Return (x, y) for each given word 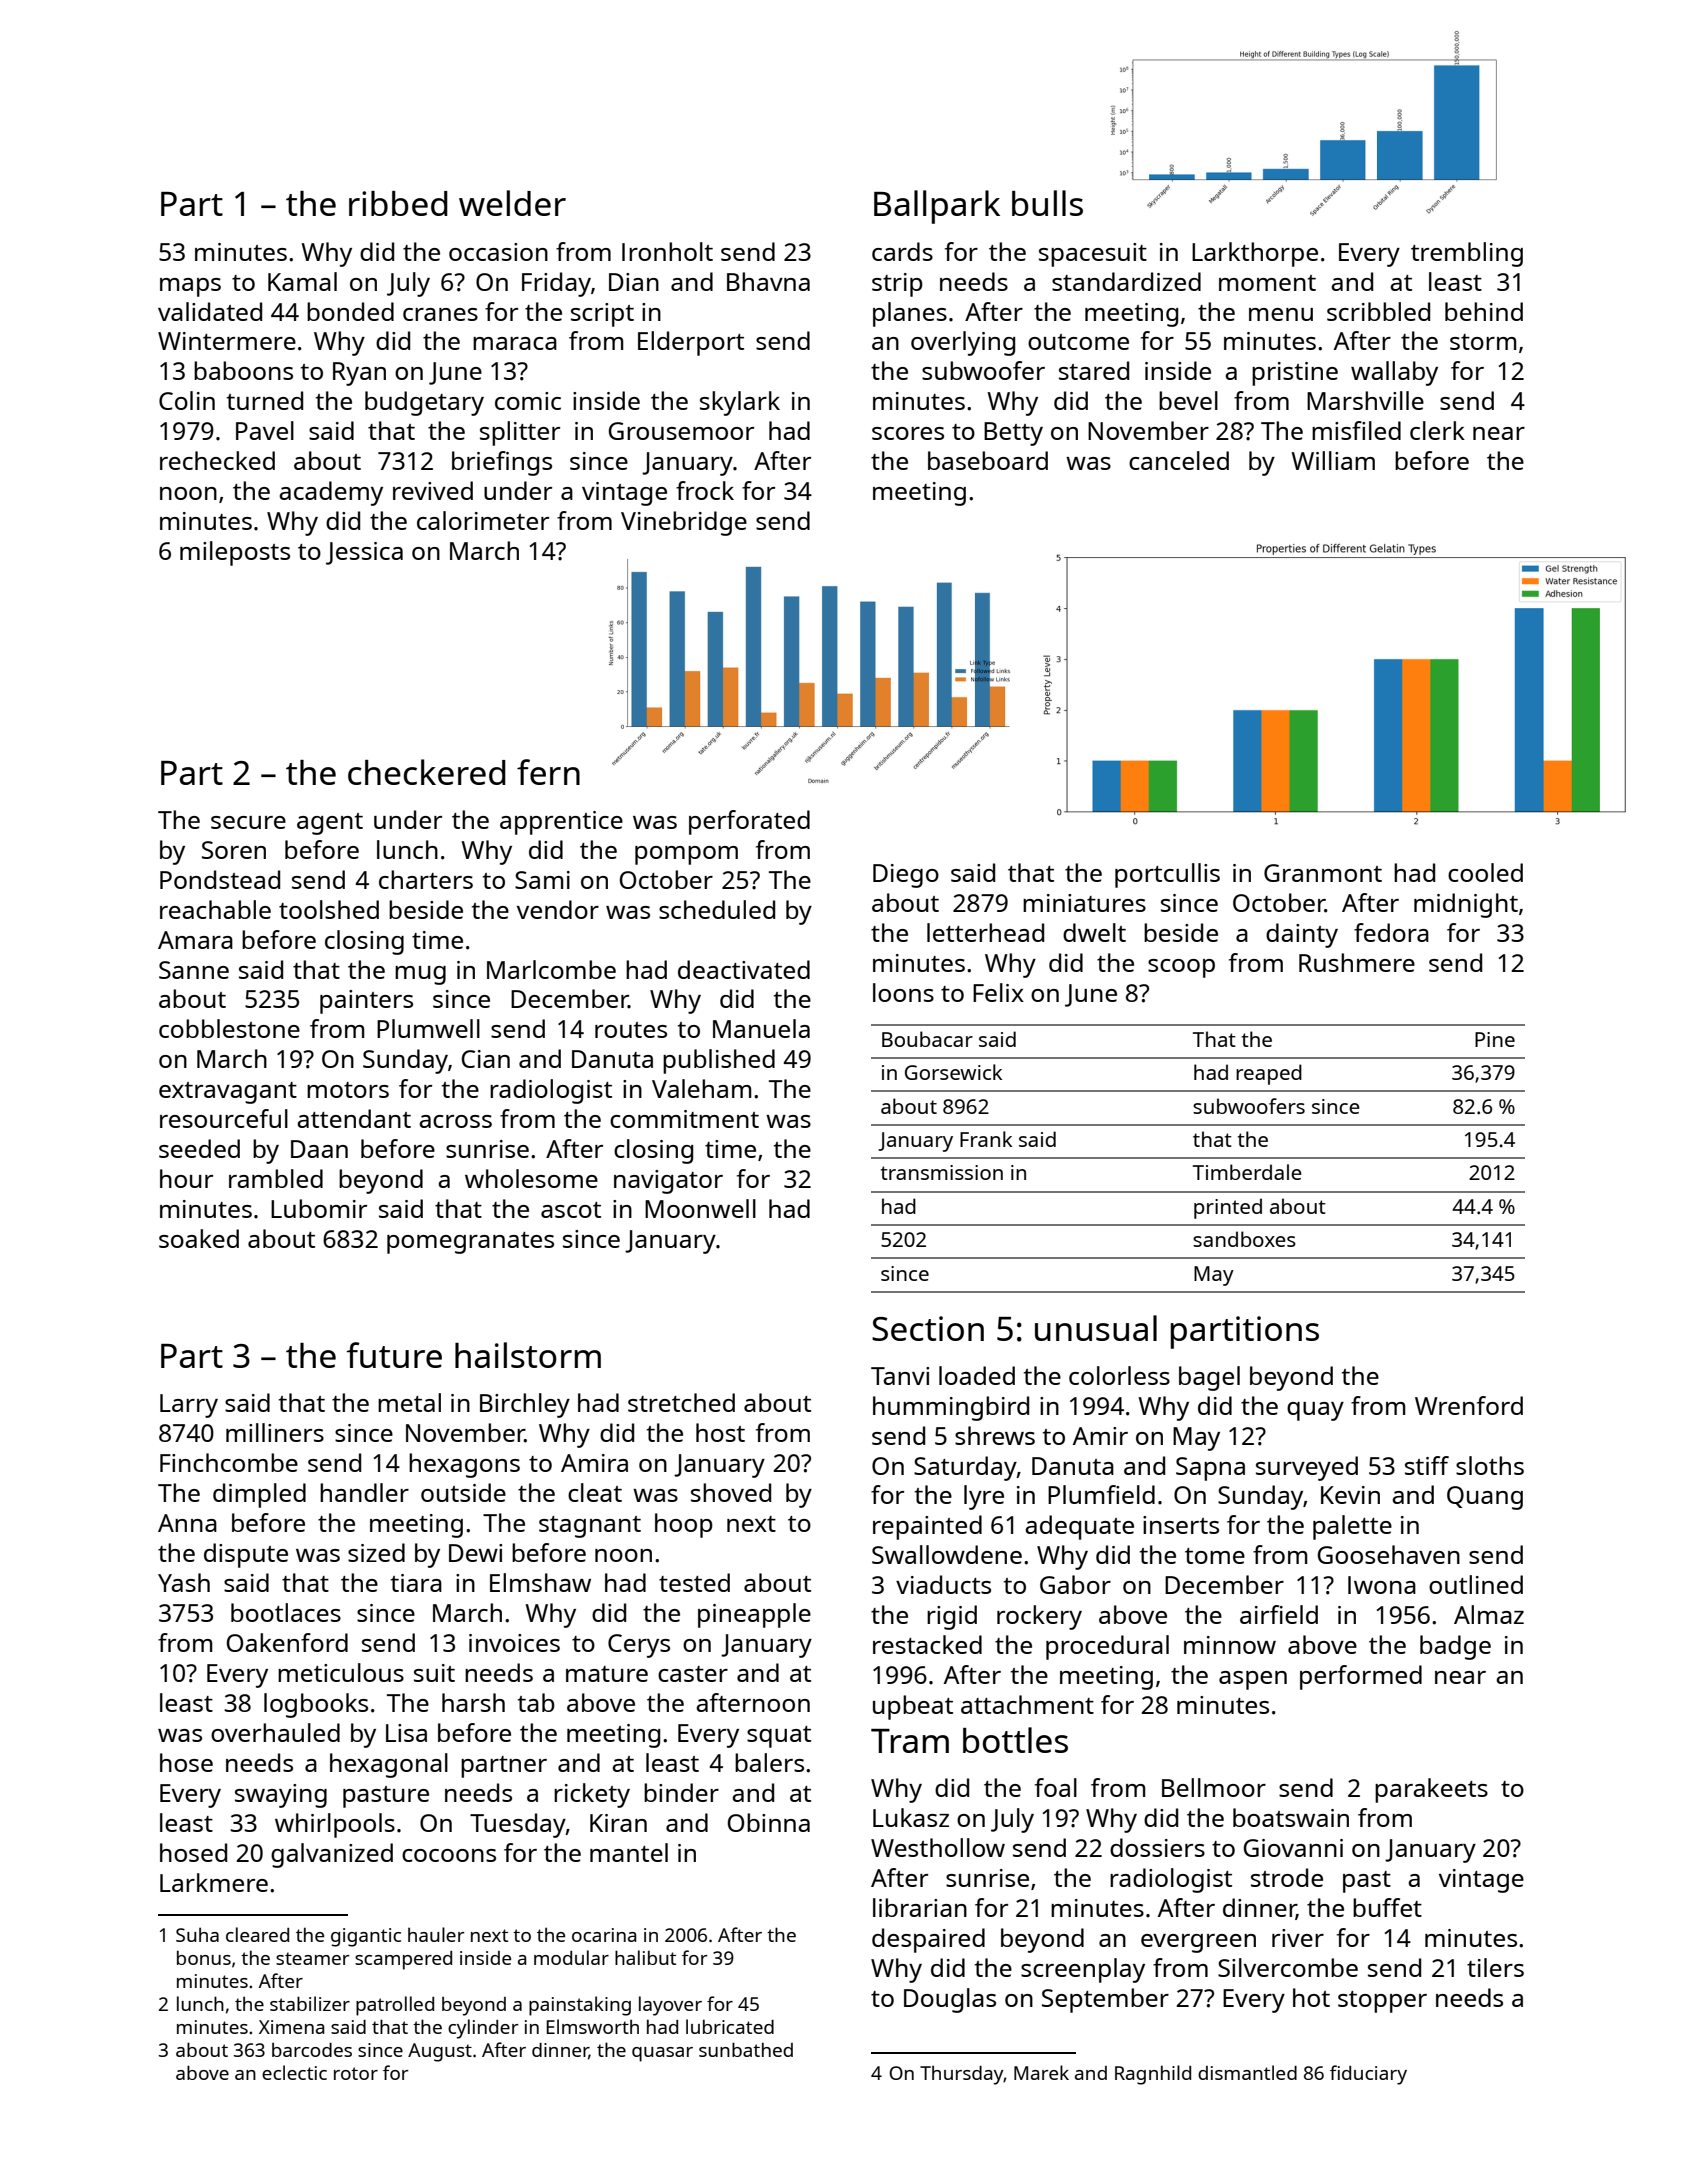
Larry (189, 1406)
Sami (542, 880)
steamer (313, 1958)
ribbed (398, 203)
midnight (1466, 905)
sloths (1490, 1465)
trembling (1467, 254)
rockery (1039, 1617)
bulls (1047, 203)
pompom (686, 855)
